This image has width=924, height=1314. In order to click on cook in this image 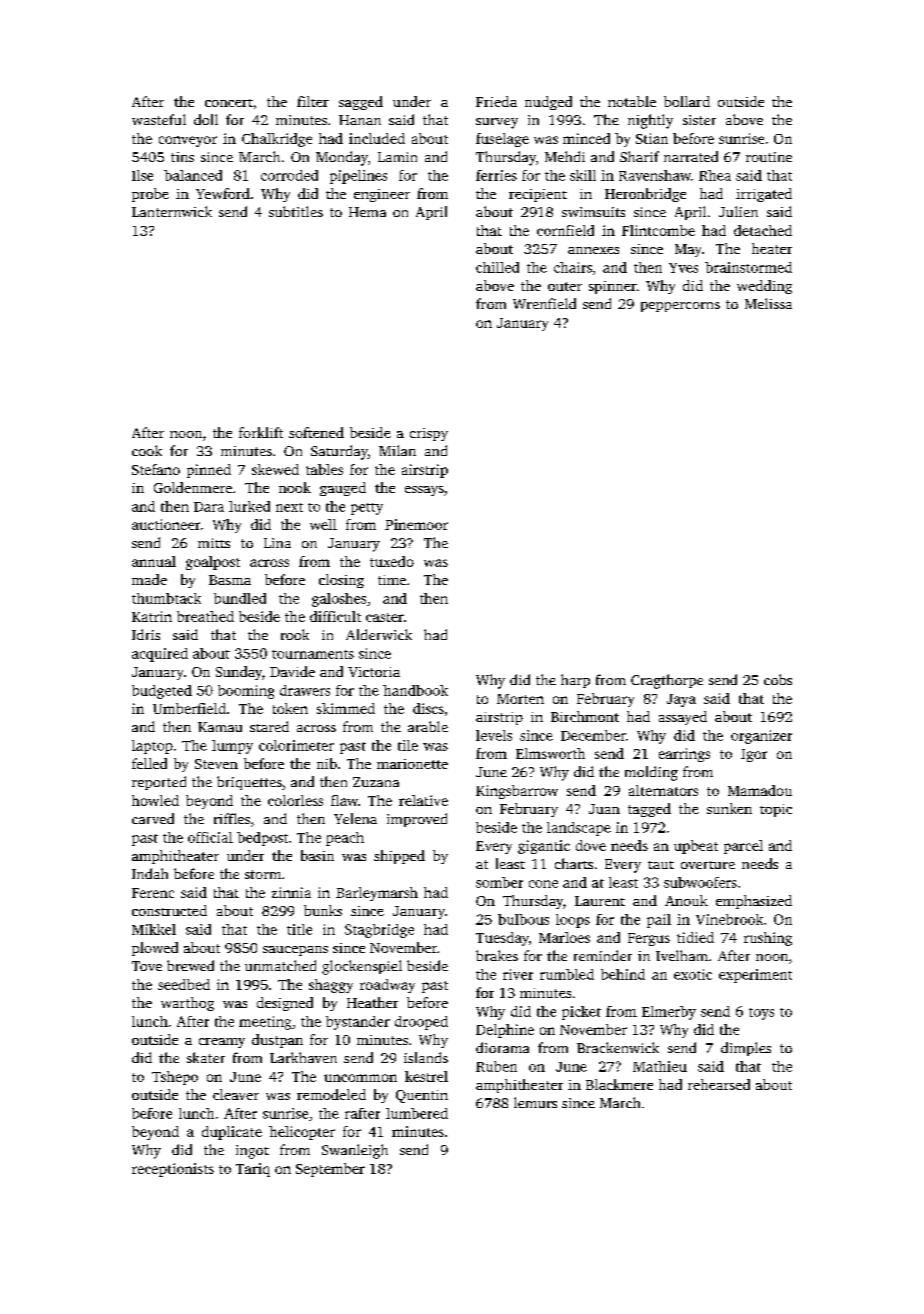, I will do `click(147, 450)`.
